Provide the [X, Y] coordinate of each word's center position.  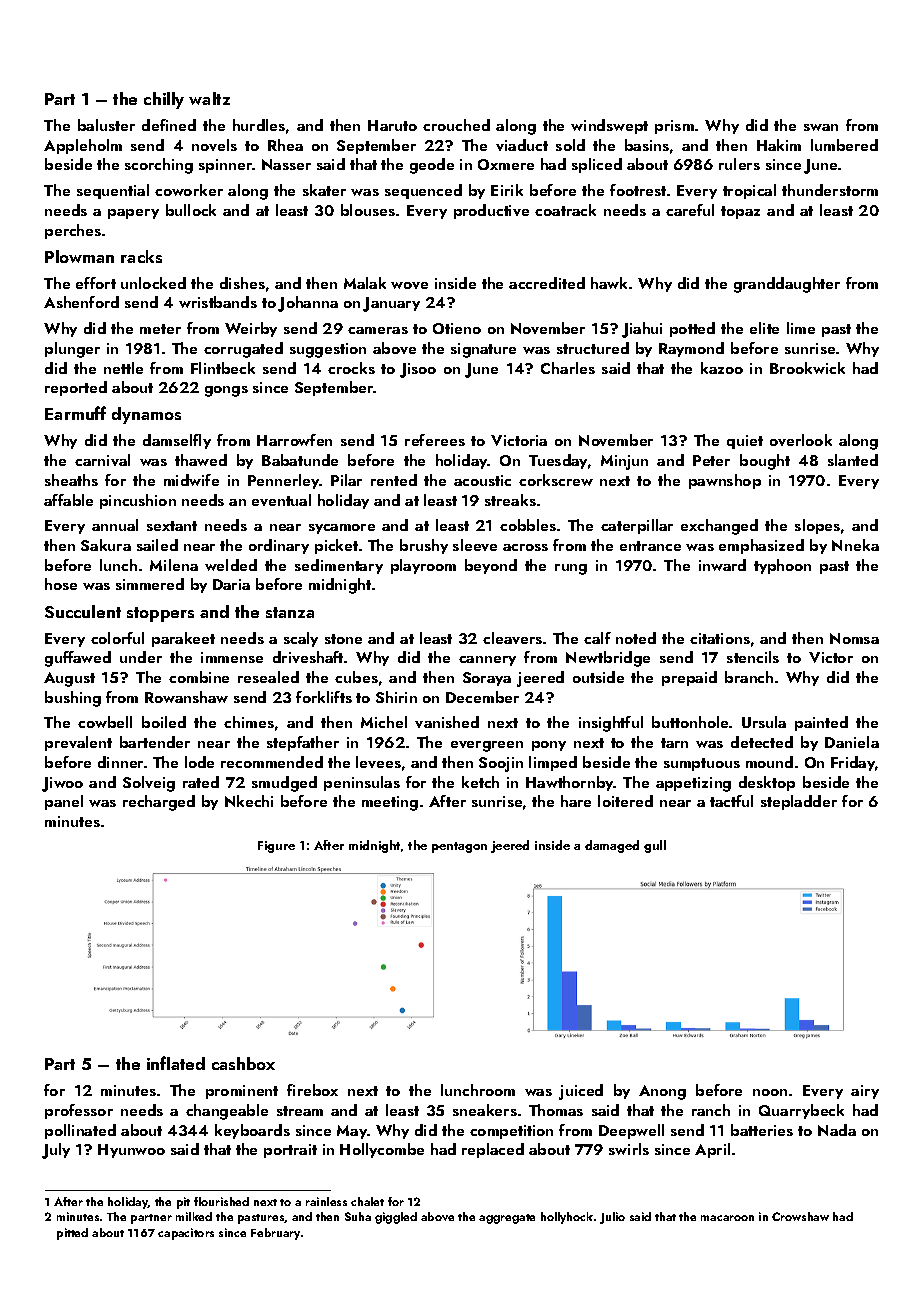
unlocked [153, 283]
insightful [611, 724]
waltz [209, 98]
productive [491, 211]
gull [655, 846]
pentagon [459, 847]
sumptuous [702, 764]
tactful [731, 801]
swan [821, 127]
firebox [312, 1090]
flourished [221, 1201]
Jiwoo [62, 784]
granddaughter [787, 285]
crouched [456, 125]
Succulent [83, 611]
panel [64, 802]
